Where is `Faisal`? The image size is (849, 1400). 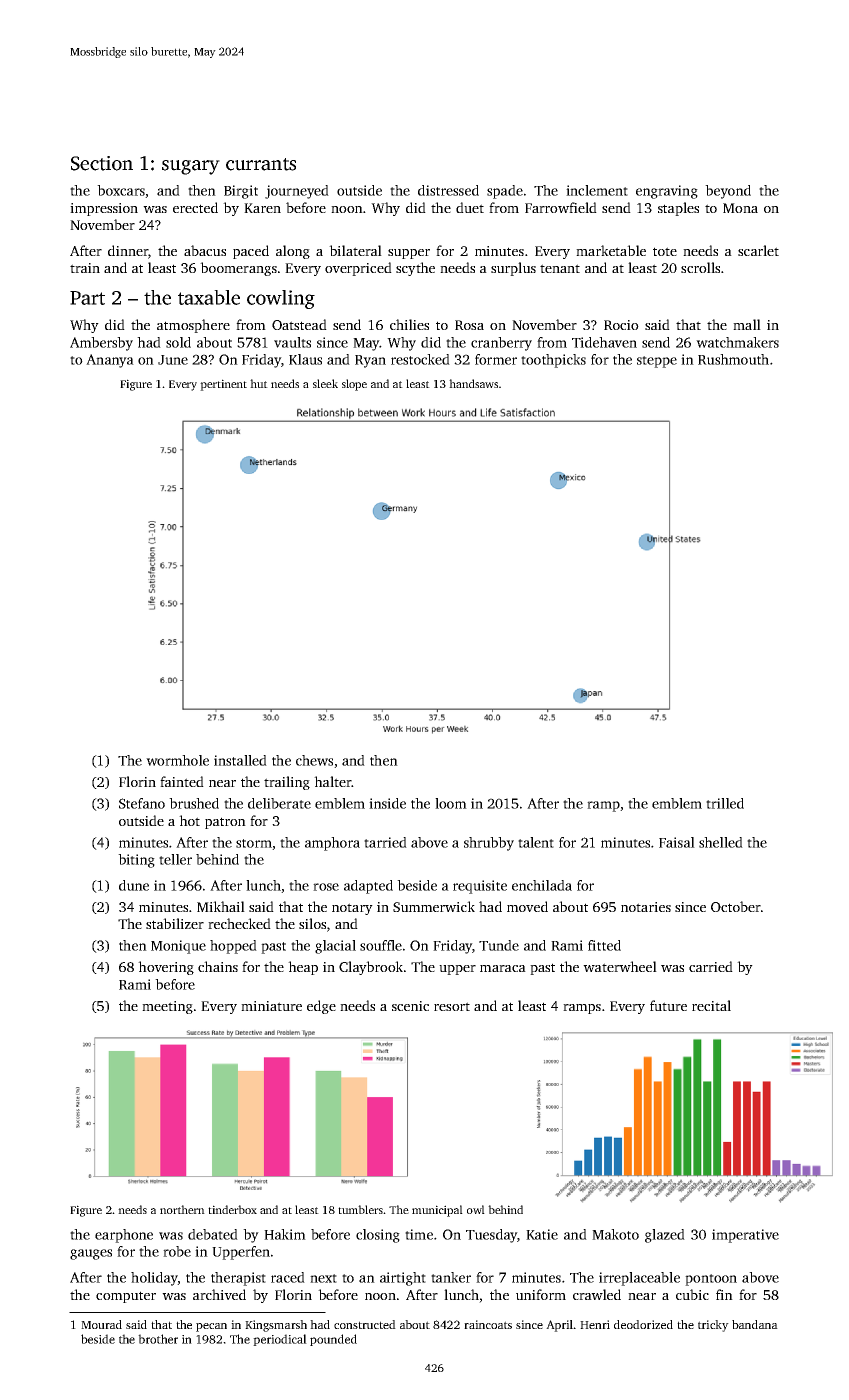
Faisal is located at coordinates (677, 842).
